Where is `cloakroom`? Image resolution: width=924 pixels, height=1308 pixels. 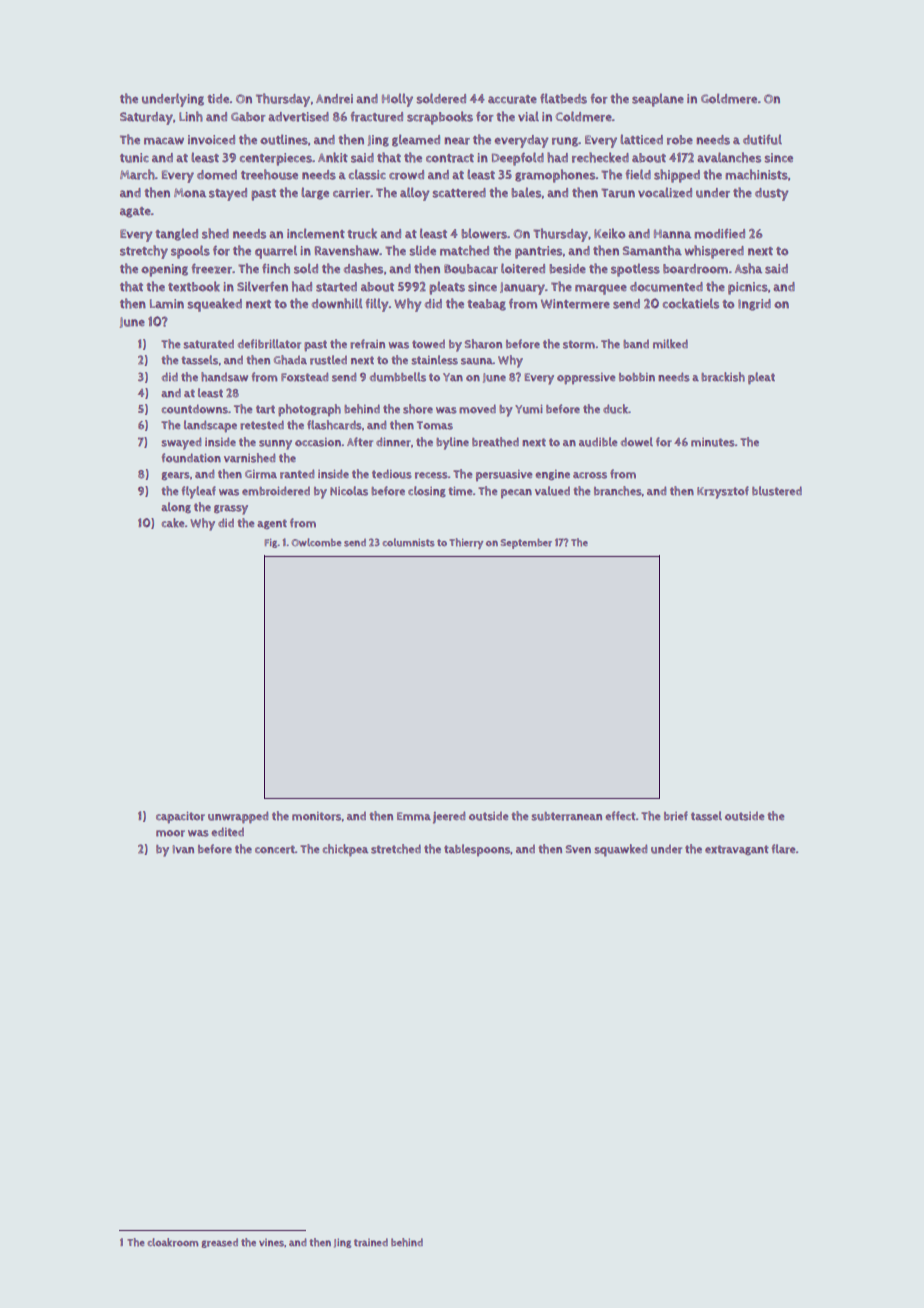 cloakroom is located at coordinates (172, 1242).
